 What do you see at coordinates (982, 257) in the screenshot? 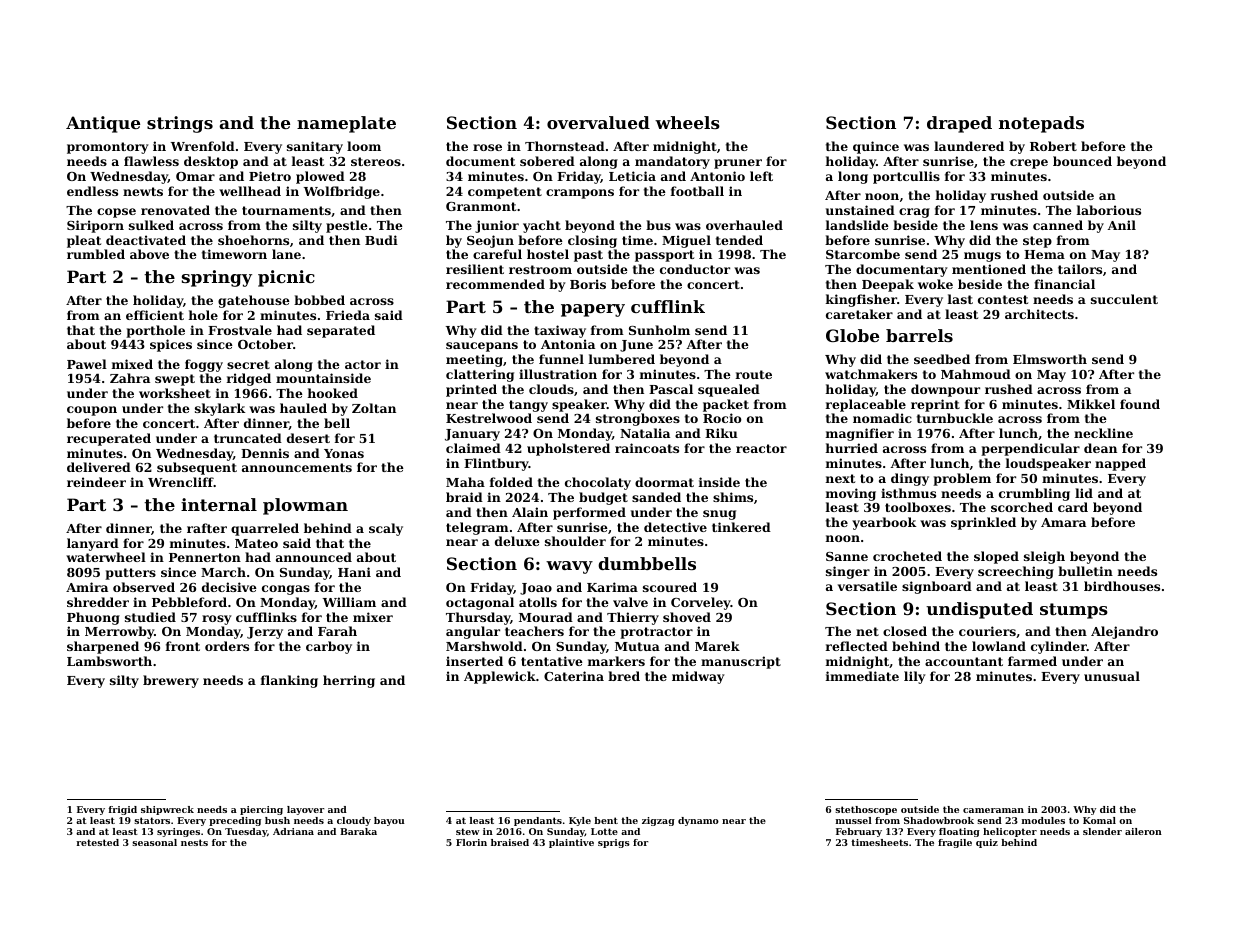
I see `mugs` at bounding box center [982, 257].
